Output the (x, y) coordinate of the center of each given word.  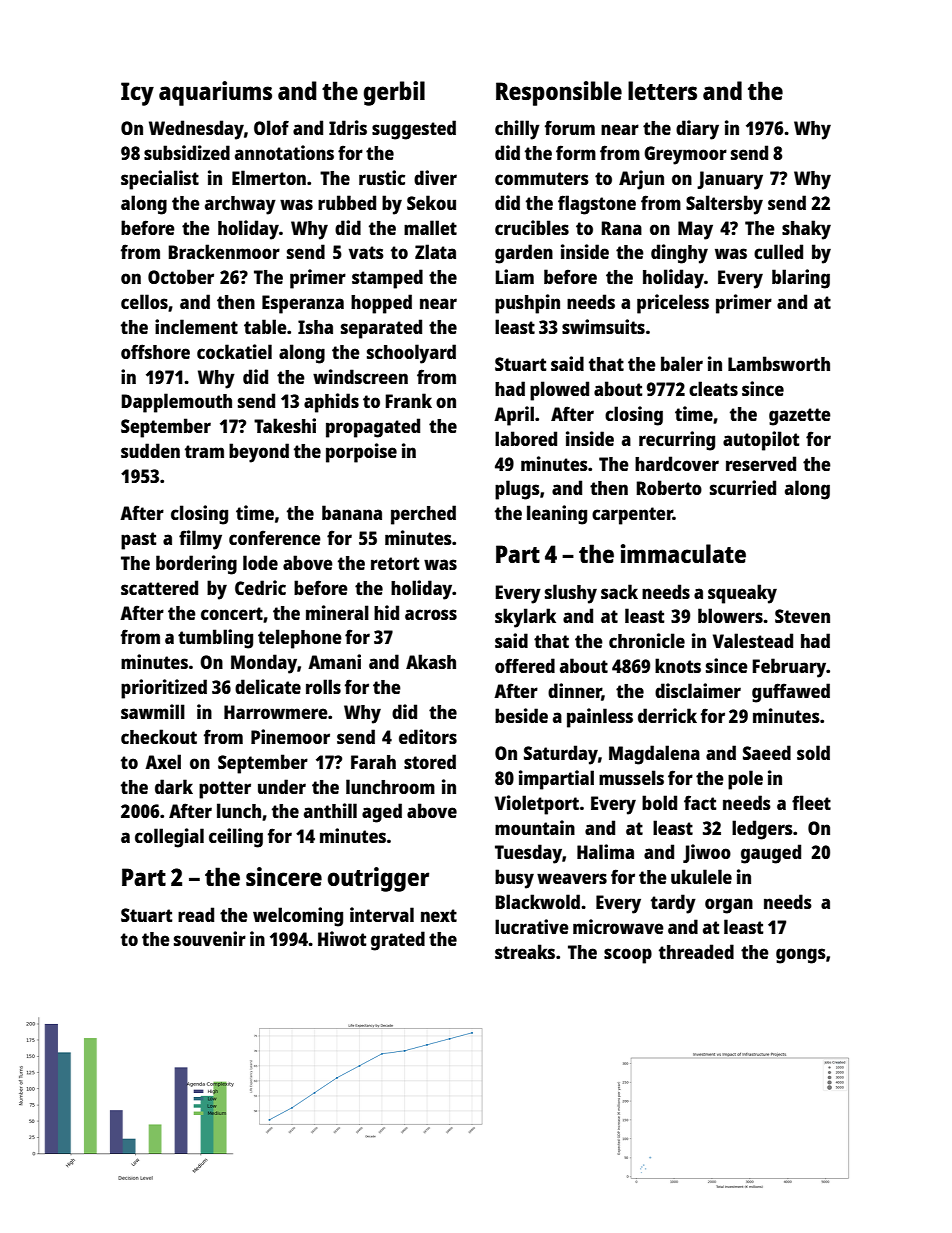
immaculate (683, 553)
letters (662, 90)
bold (659, 802)
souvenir (210, 938)
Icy (137, 94)
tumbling (215, 639)
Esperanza (303, 304)
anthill (330, 810)
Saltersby (724, 205)
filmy (200, 540)
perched (423, 515)
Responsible (559, 93)
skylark (525, 618)
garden (524, 254)
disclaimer (698, 690)
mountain (535, 827)
